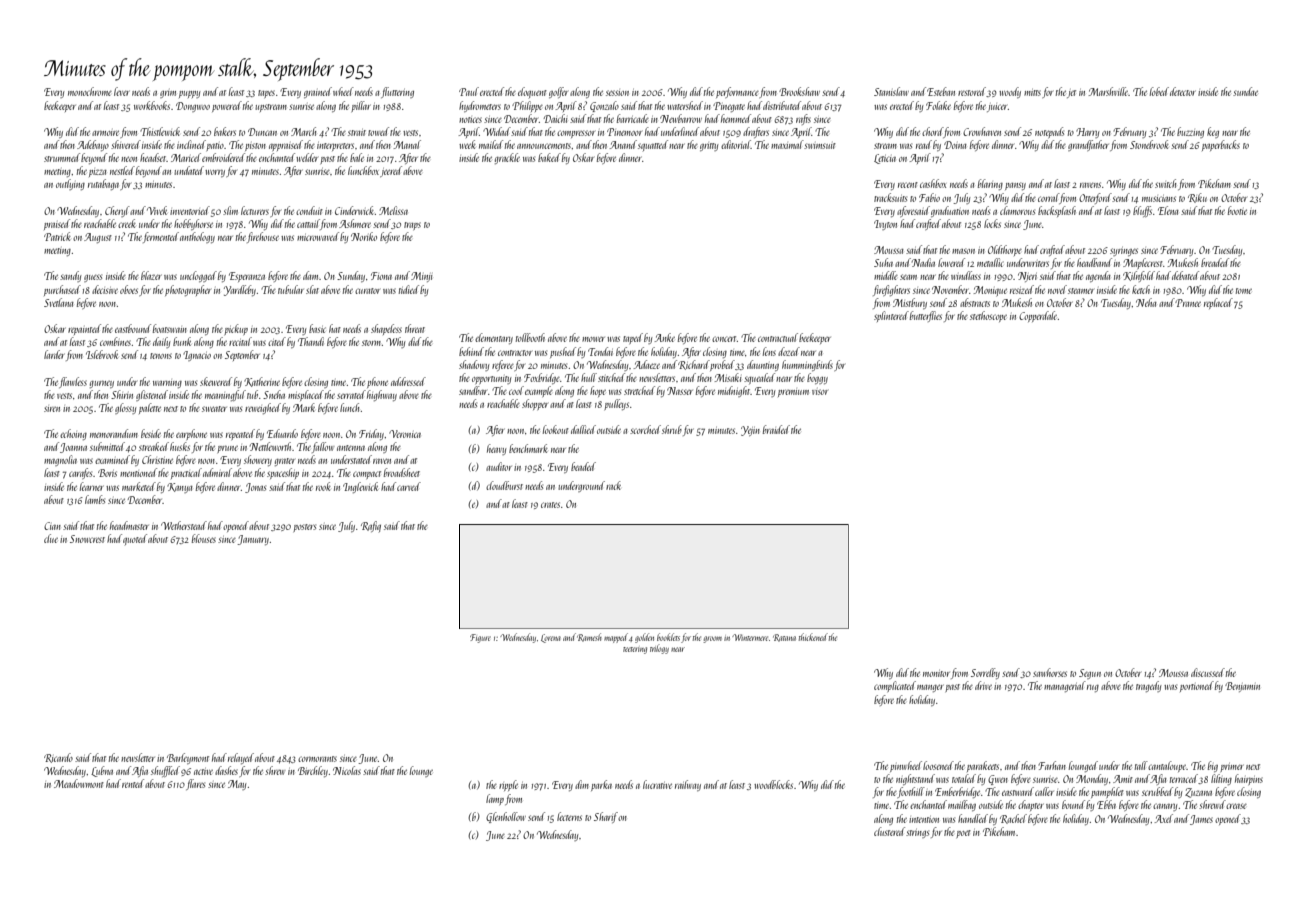  Describe the element at coordinates (813, 637) in the page. I see `thickened` at that location.
